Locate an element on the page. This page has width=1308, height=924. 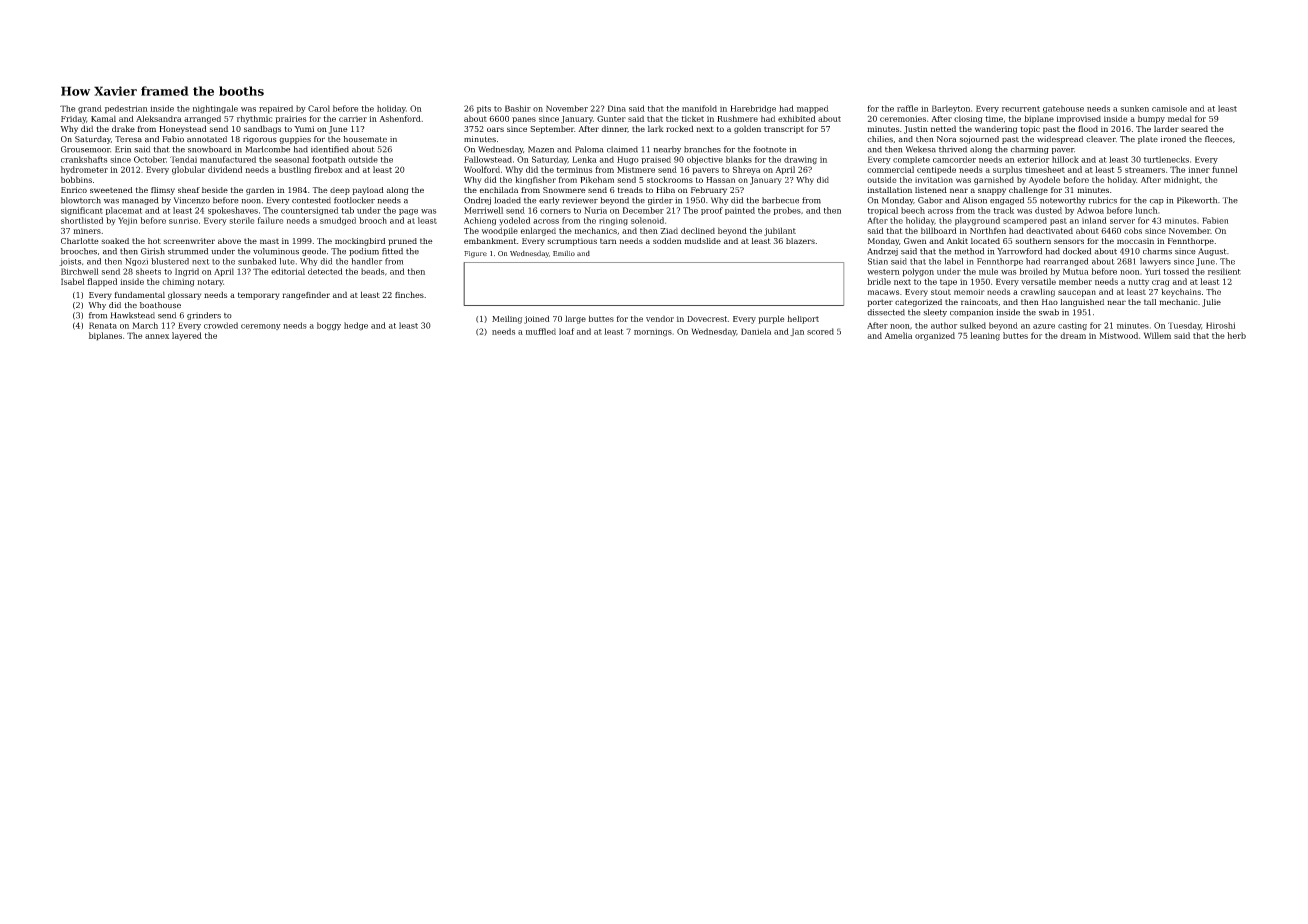
midnight is located at coordinates (1182, 180).
